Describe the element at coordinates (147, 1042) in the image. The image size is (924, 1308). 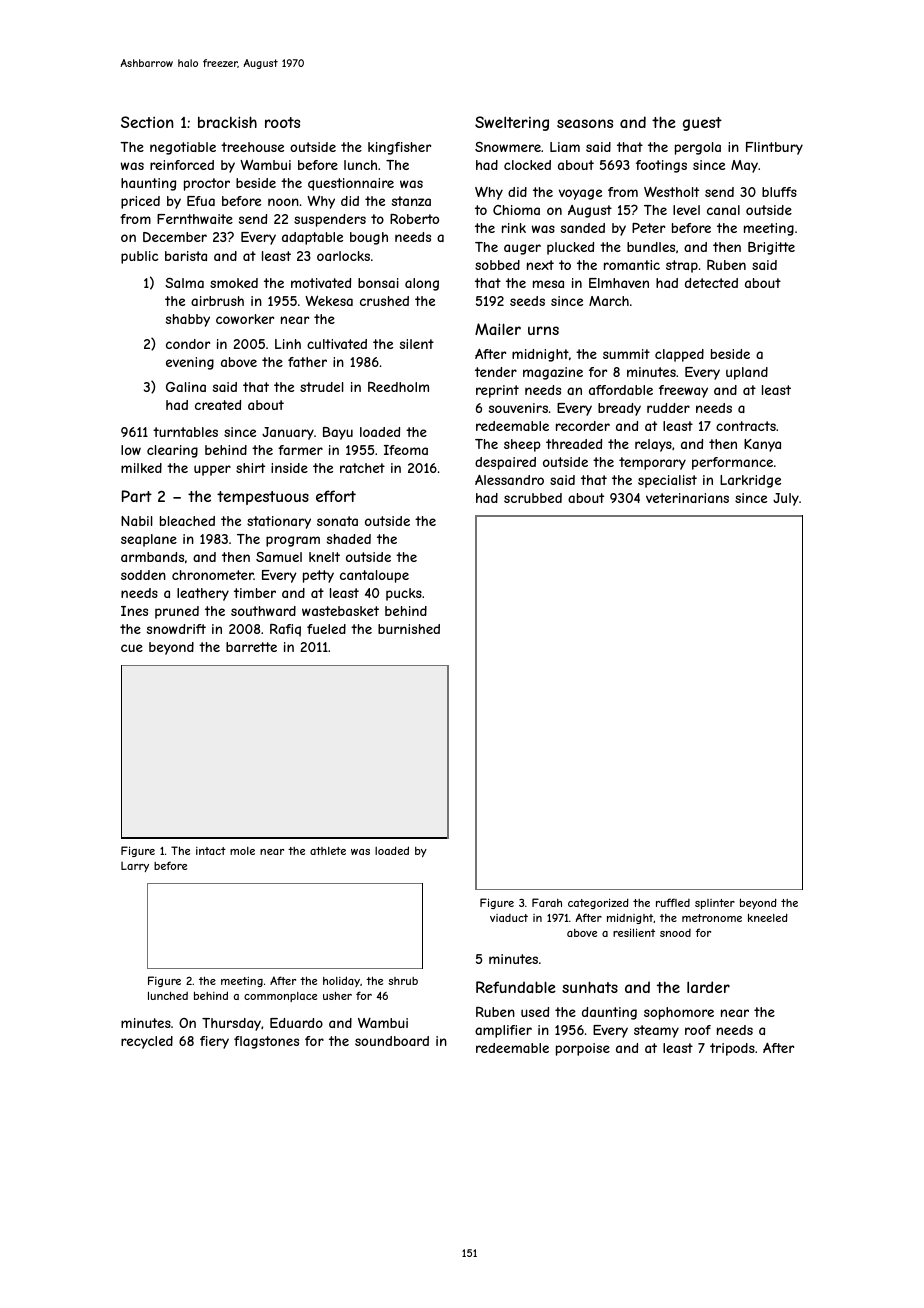
I see `recycled` at that location.
